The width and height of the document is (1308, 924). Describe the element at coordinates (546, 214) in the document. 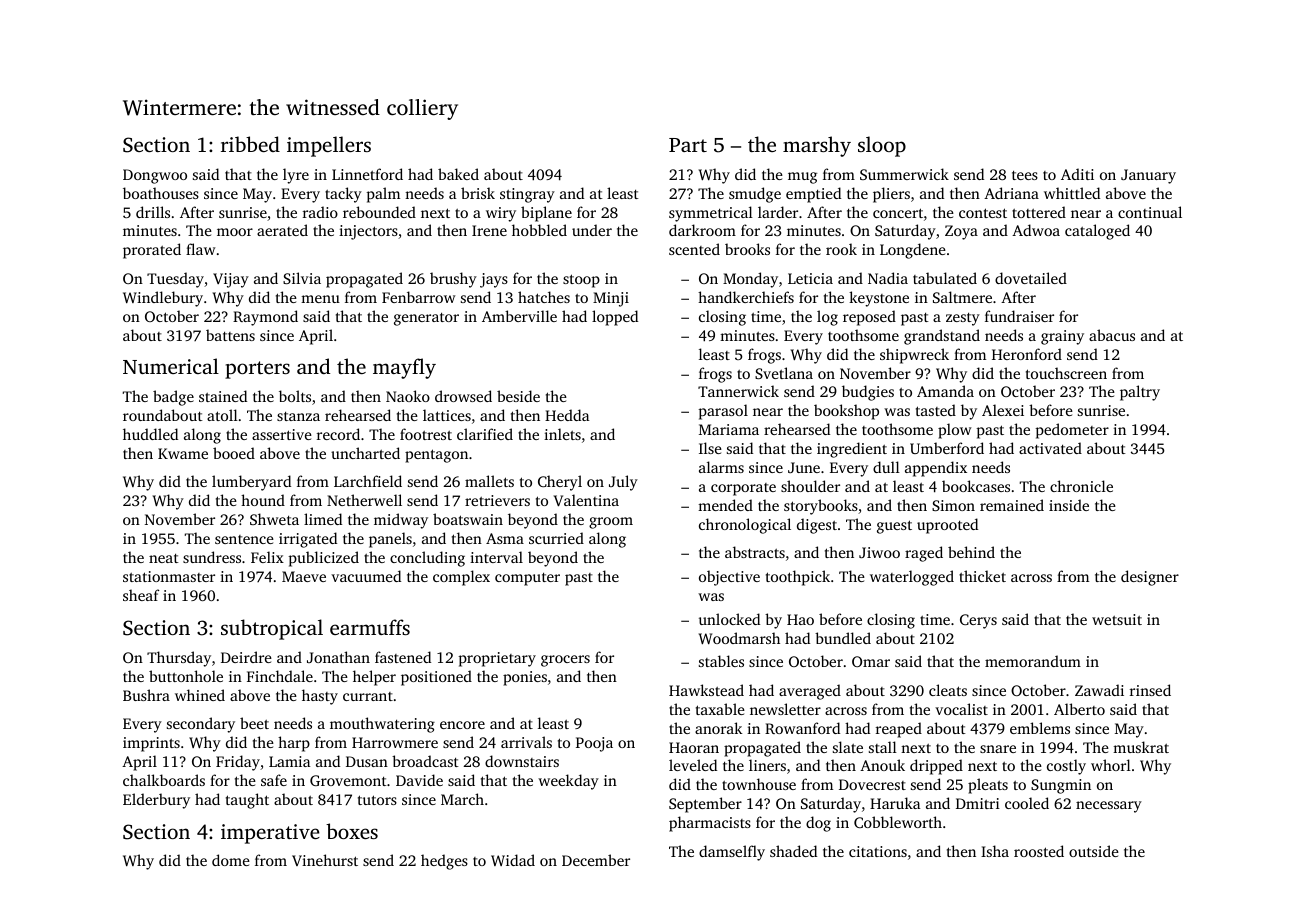

I see `biplane` at that location.
